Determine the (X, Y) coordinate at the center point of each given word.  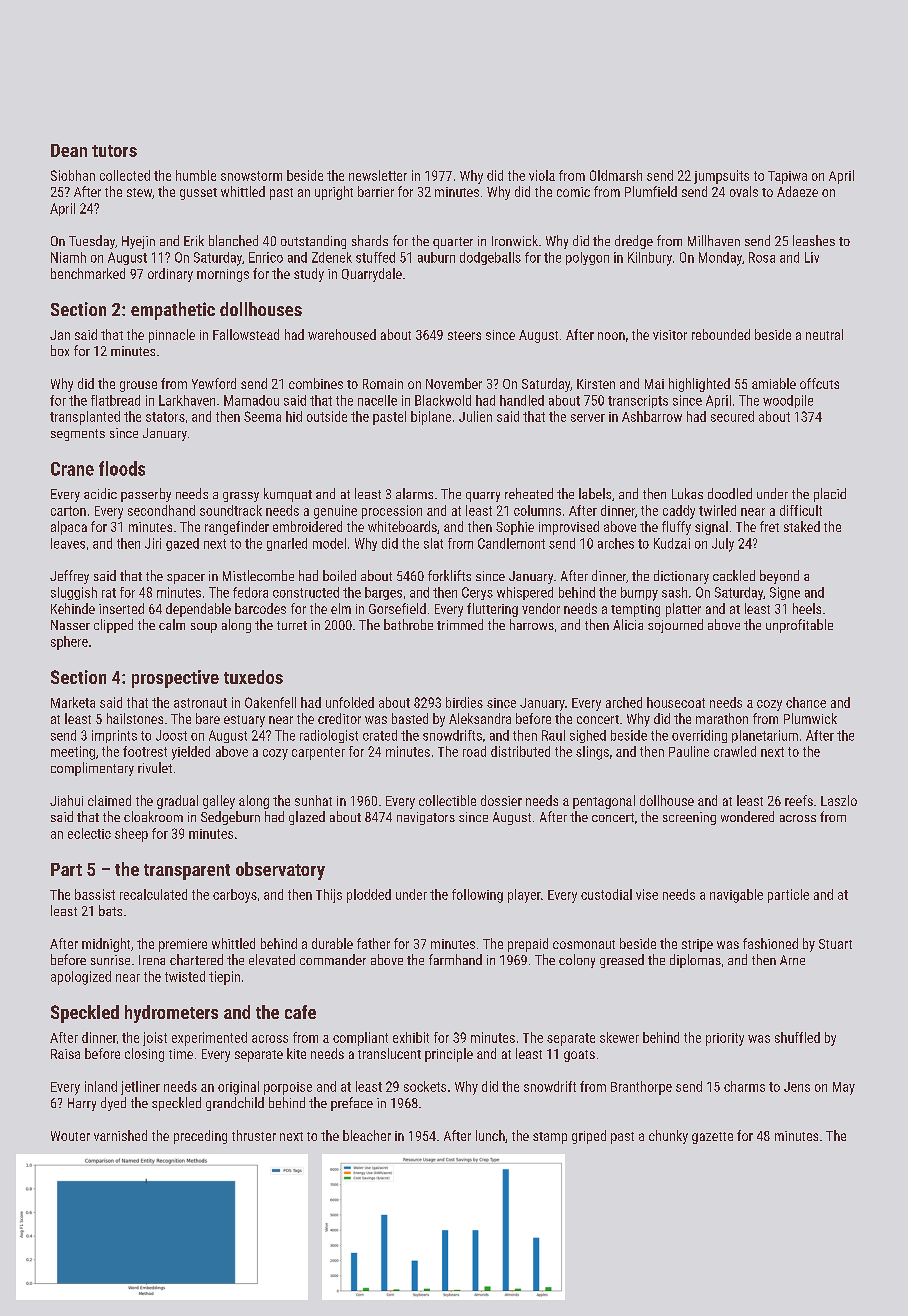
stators (165, 417)
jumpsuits (721, 177)
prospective (175, 679)
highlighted (699, 385)
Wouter (70, 1136)
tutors (114, 151)
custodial (606, 894)
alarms (414, 493)
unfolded (350, 702)
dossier (501, 800)
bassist (95, 894)
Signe (785, 593)
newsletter (378, 175)
